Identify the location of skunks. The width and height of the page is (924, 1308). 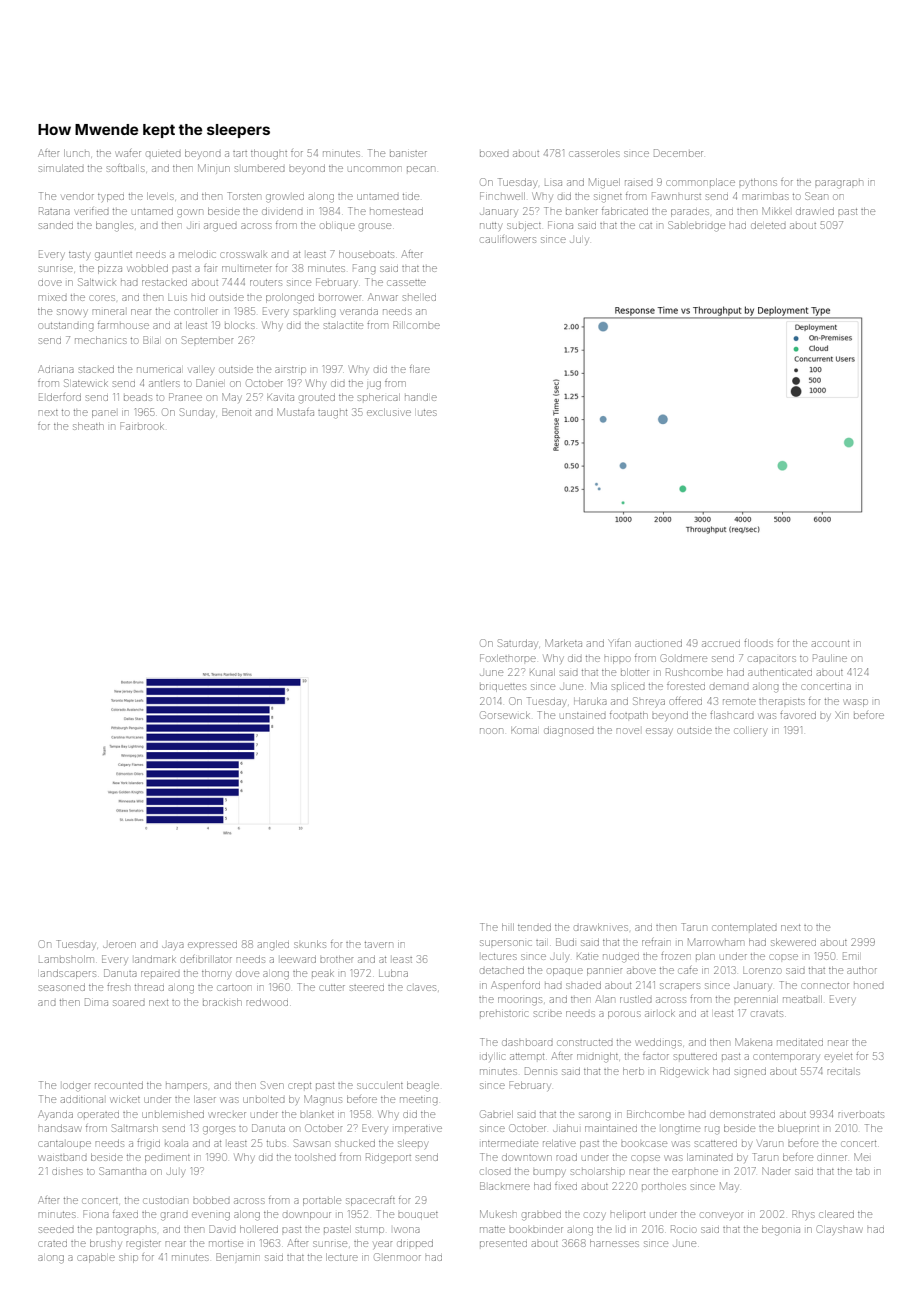
(310, 944).
